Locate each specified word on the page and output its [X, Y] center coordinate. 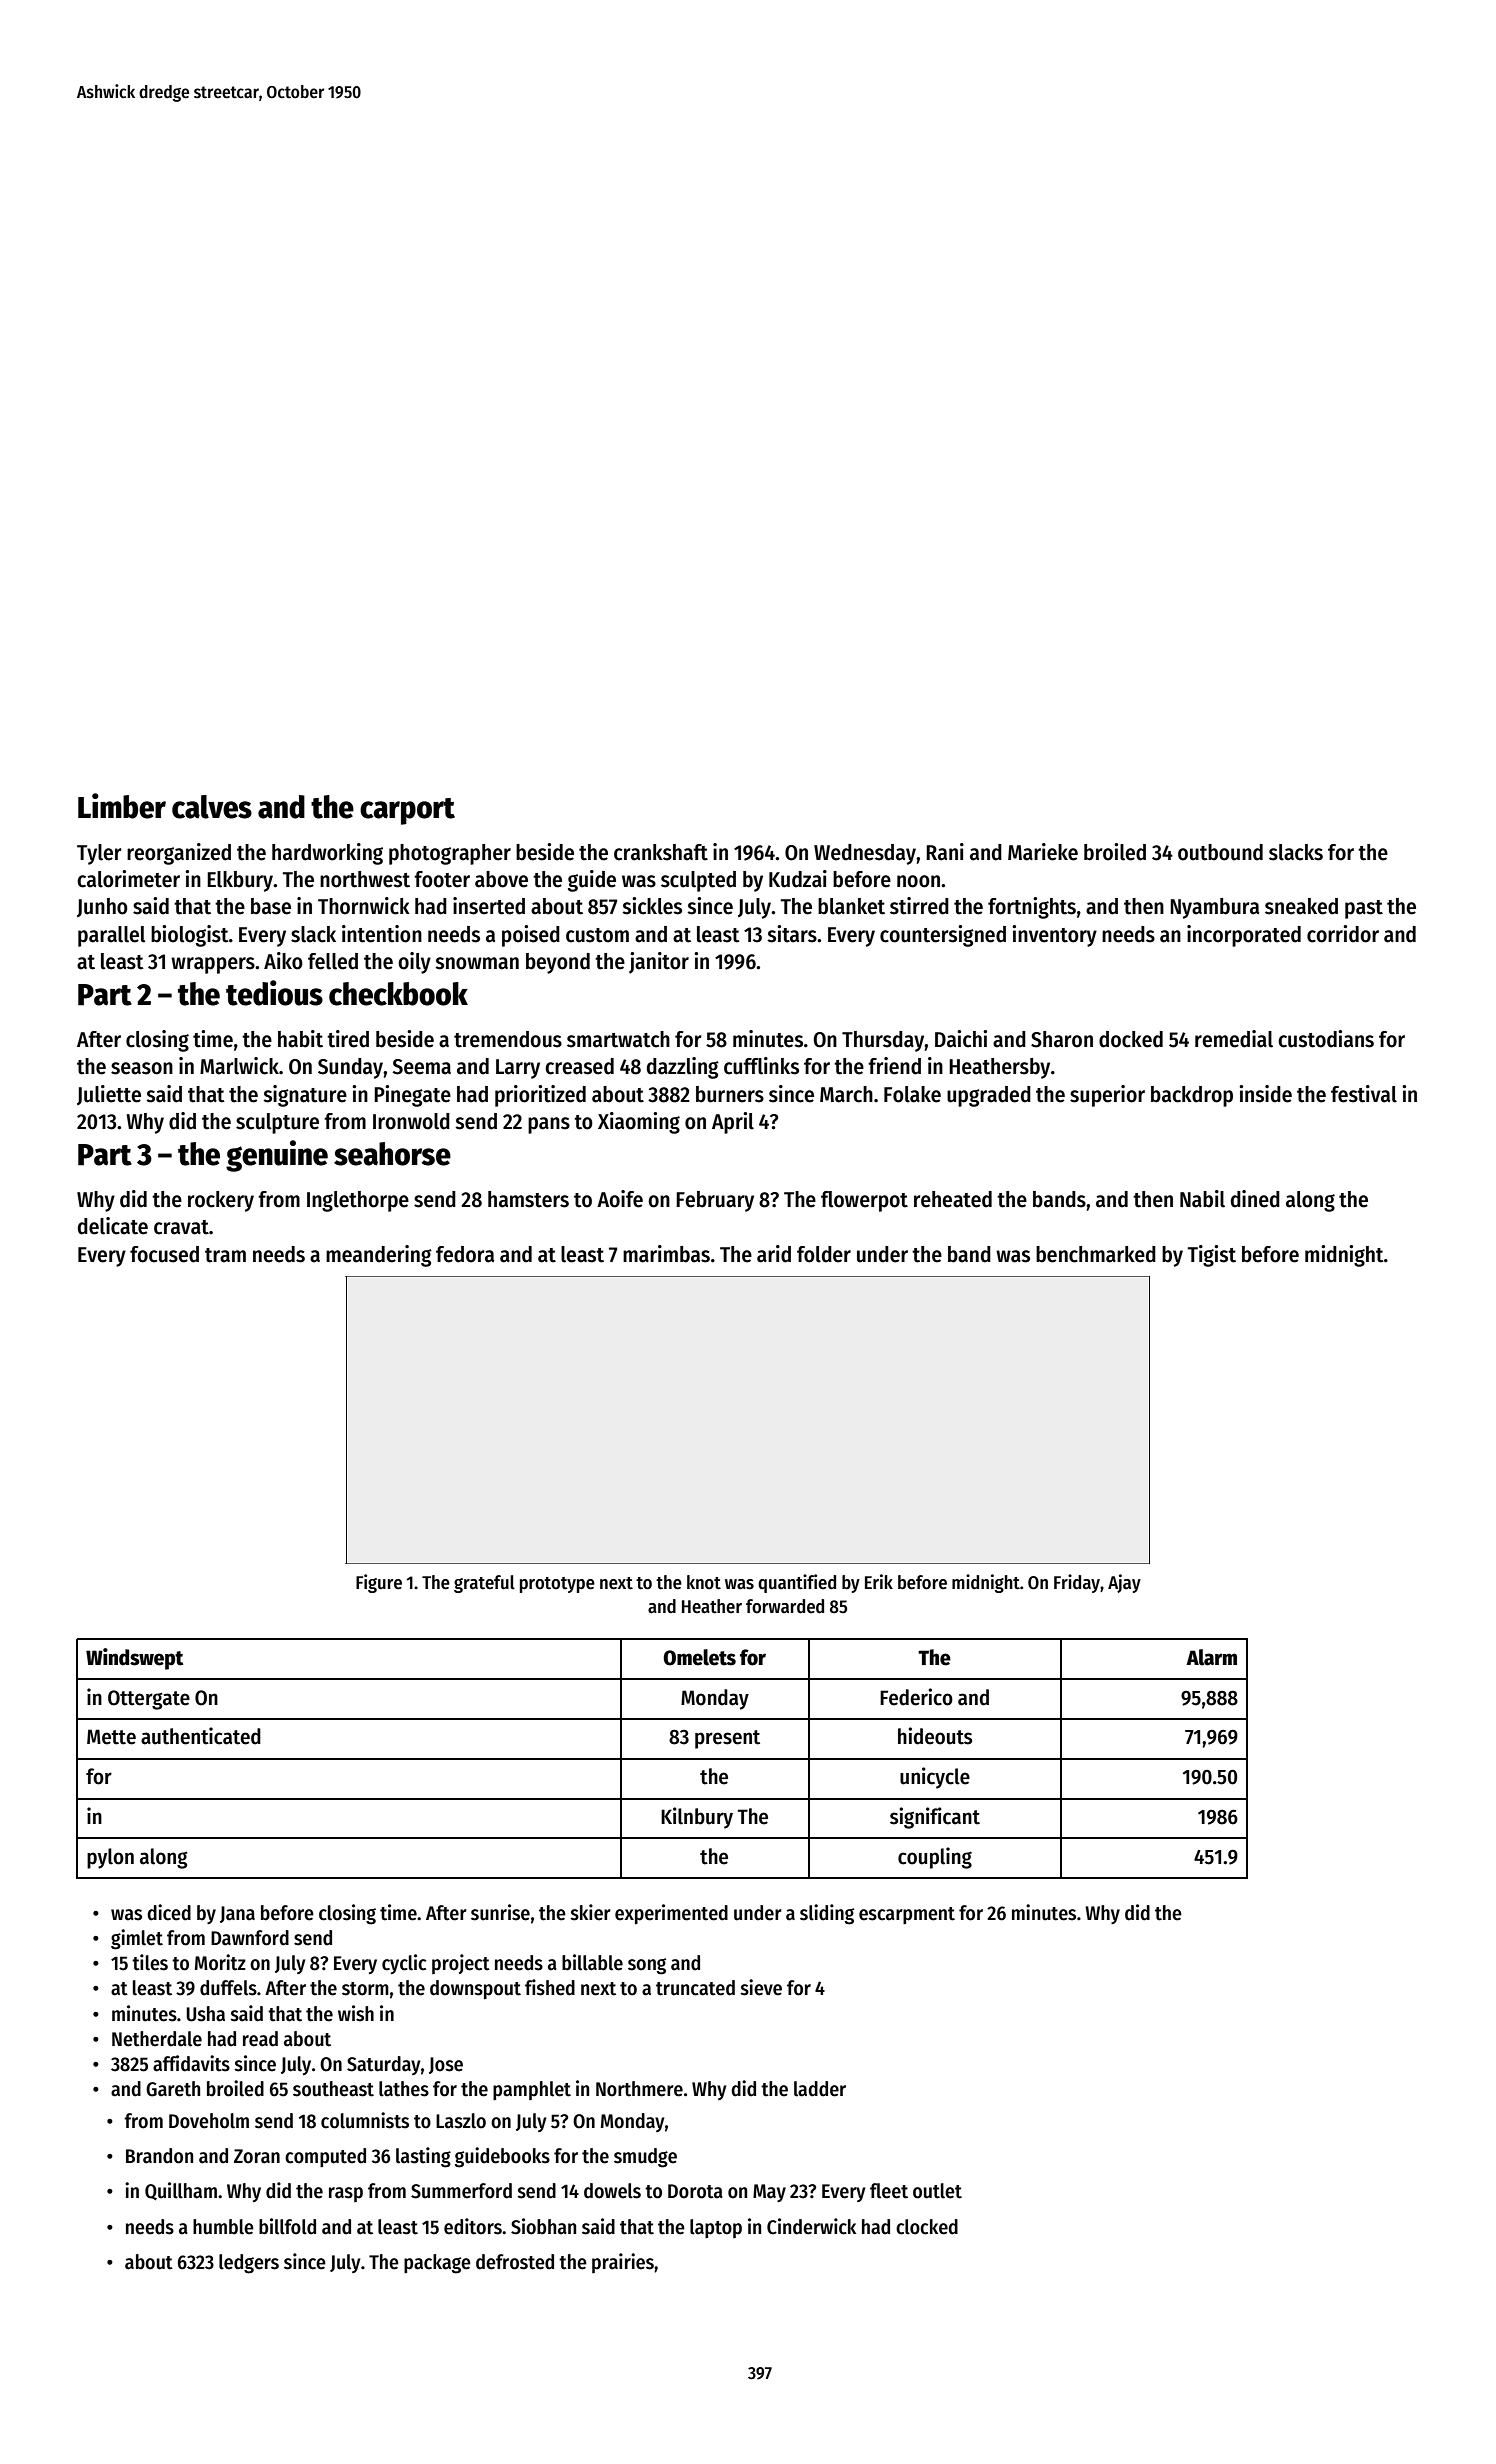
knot [704, 1582]
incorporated [1244, 936]
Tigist [1212, 1256]
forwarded [785, 1606]
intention [382, 934]
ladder [820, 2089]
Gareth [173, 2089]
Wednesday [865, 854]
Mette [111, 1737]
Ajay [1124, 1583]
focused [164, 1254]
